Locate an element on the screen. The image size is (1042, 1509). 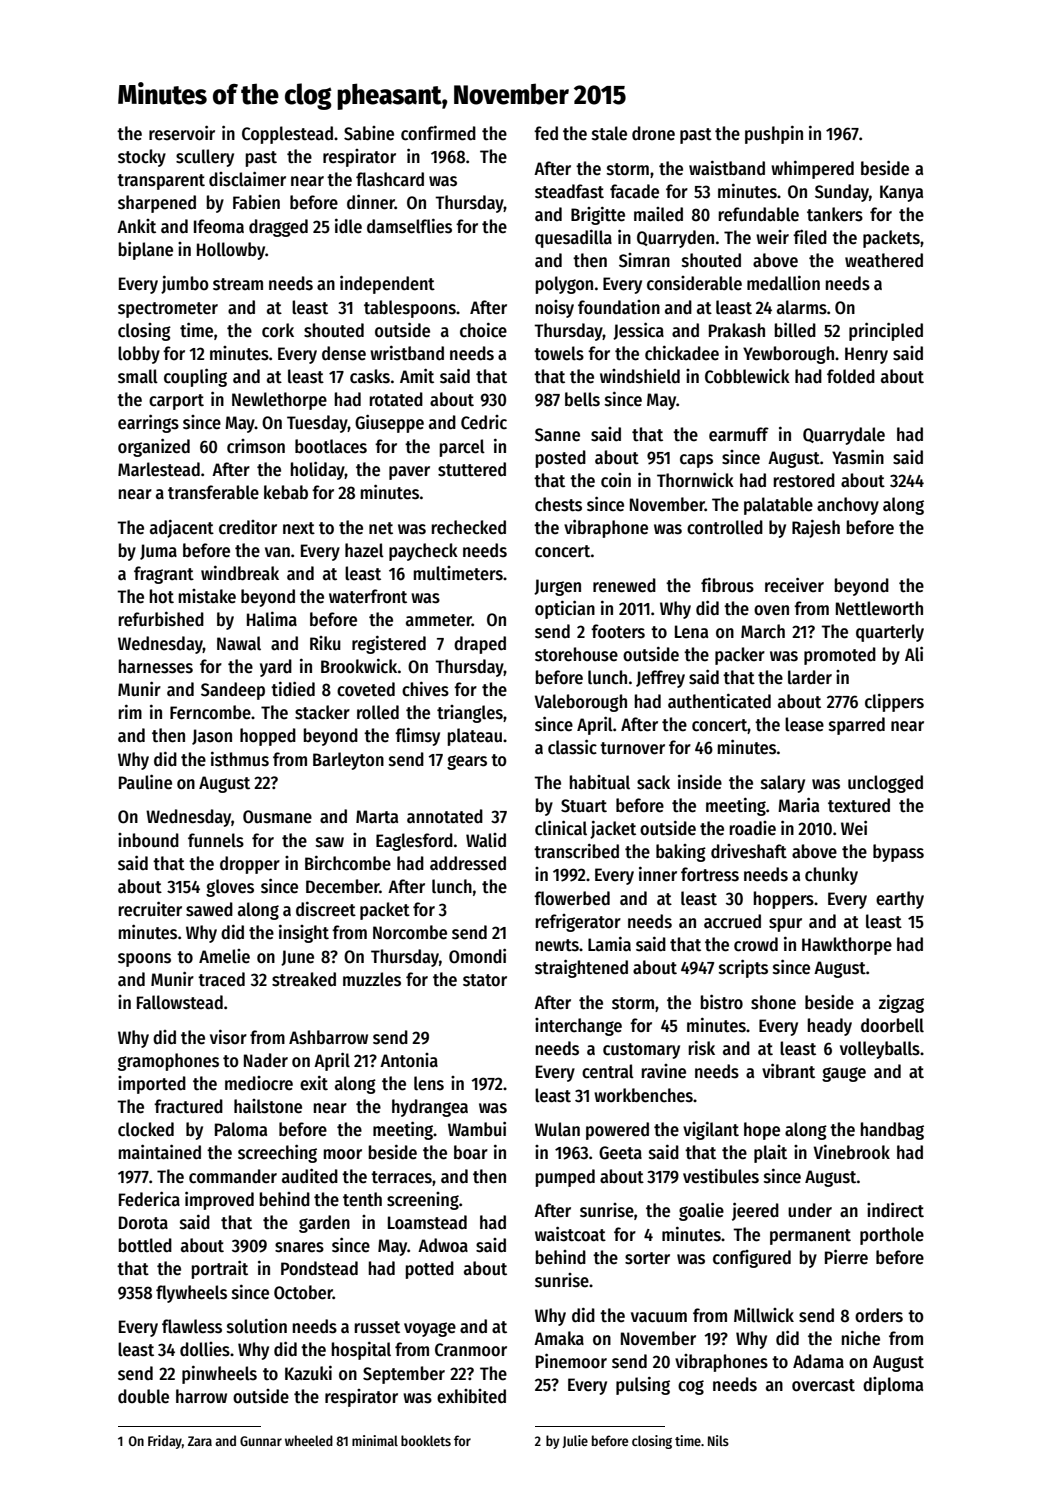
pushpin is located at coordinates (774, 134).
